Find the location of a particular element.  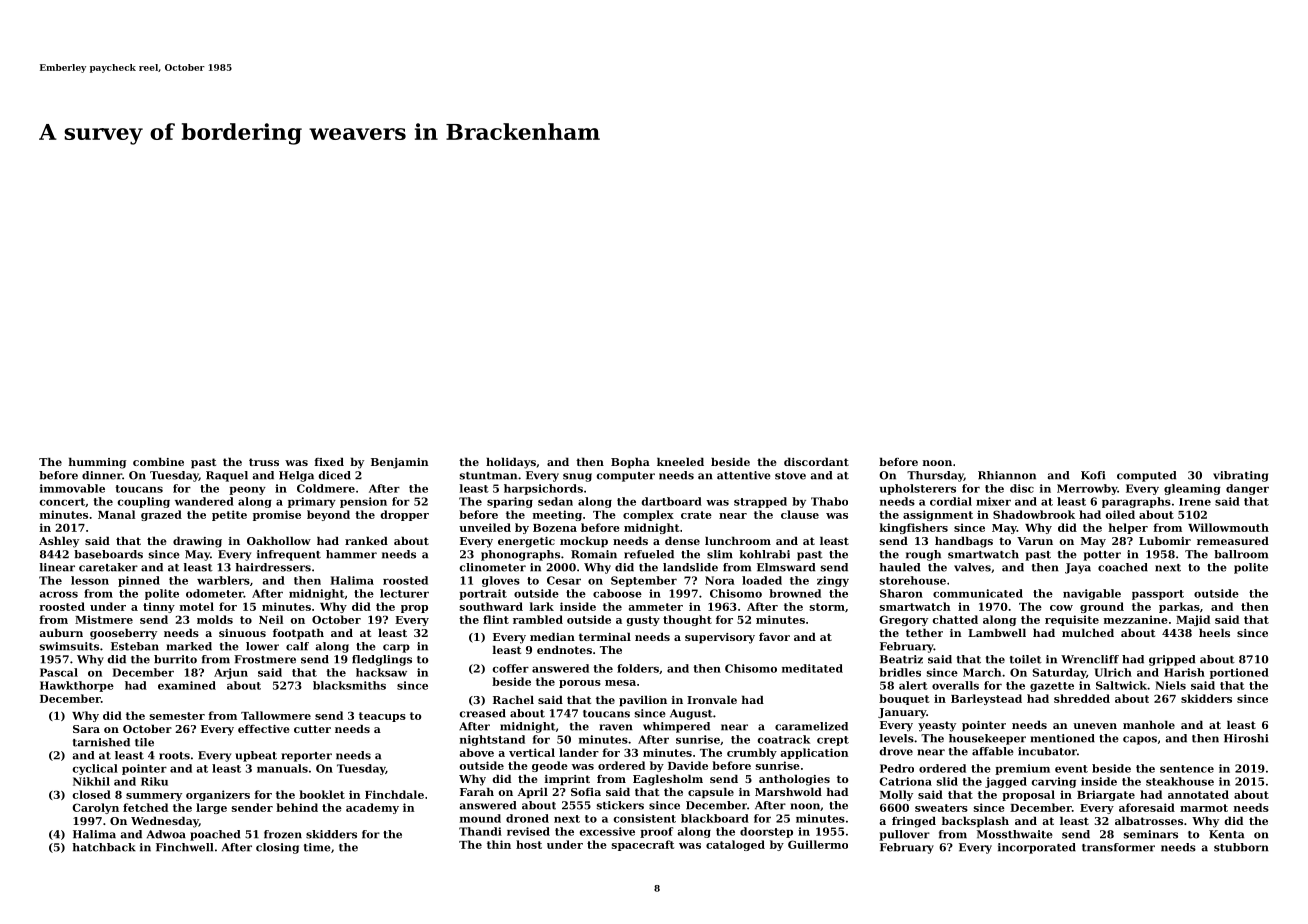

concert is located at coordinates (62, 502).
